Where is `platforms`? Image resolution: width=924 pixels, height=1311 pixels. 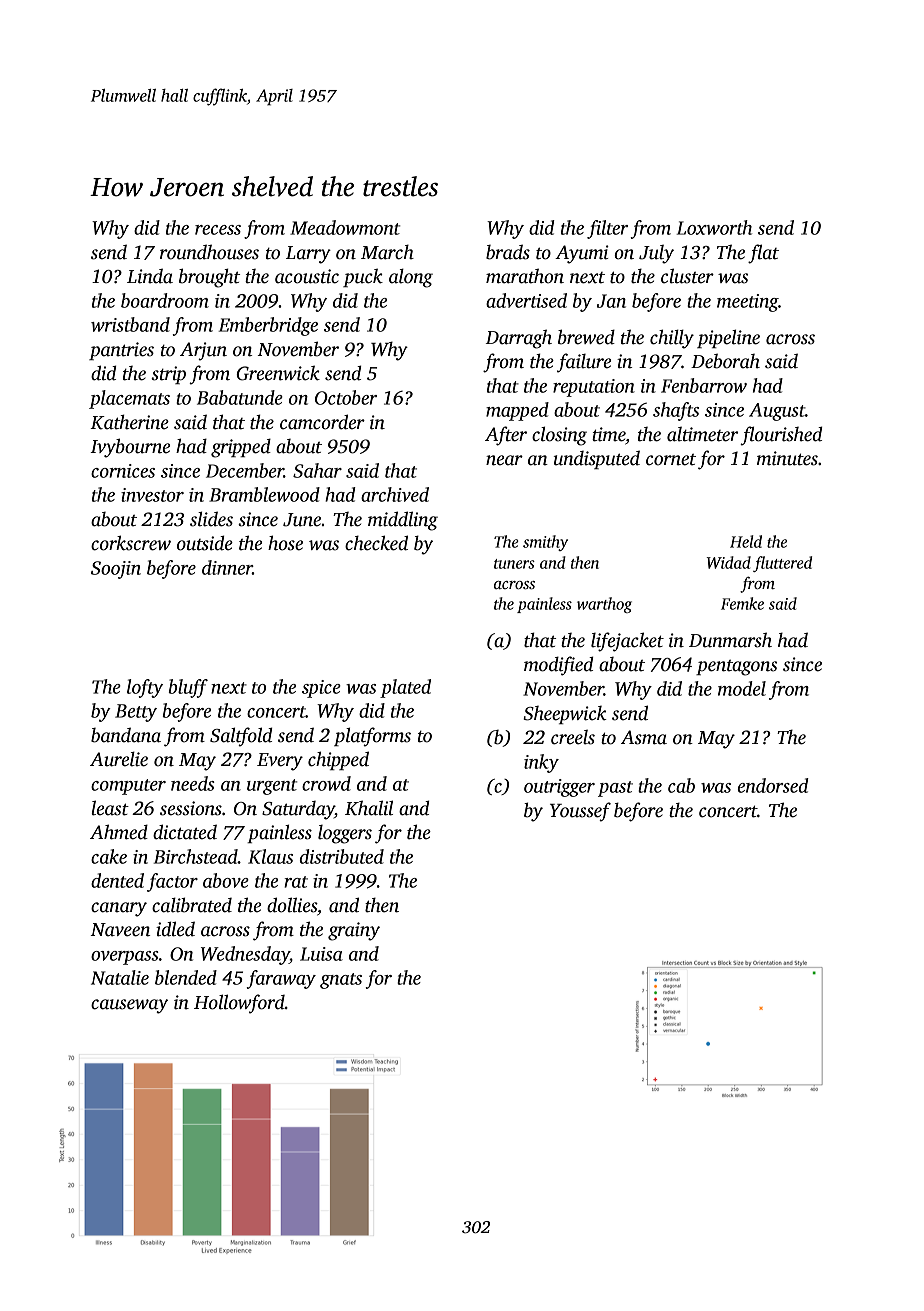 platforms is located at coordinates (372, 737).
